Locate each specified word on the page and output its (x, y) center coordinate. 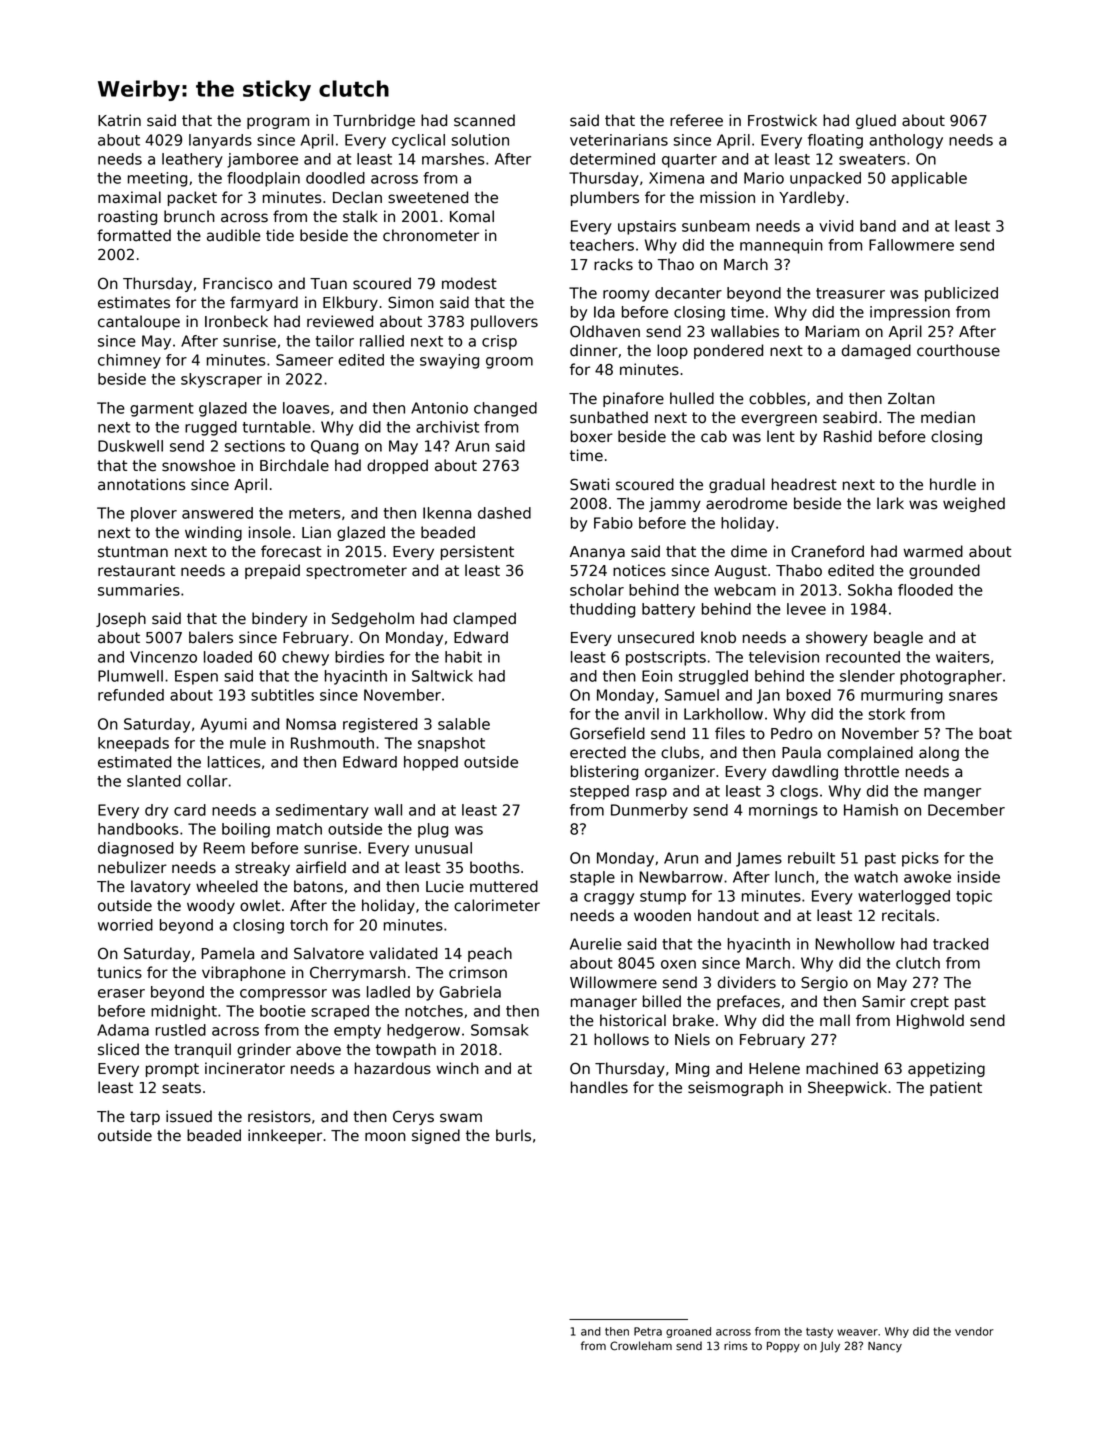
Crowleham (641, 1346)
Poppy (783, 1347)
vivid (836, 226)
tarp (145, 1118)
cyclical (418, 141)
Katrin (119, 120)
